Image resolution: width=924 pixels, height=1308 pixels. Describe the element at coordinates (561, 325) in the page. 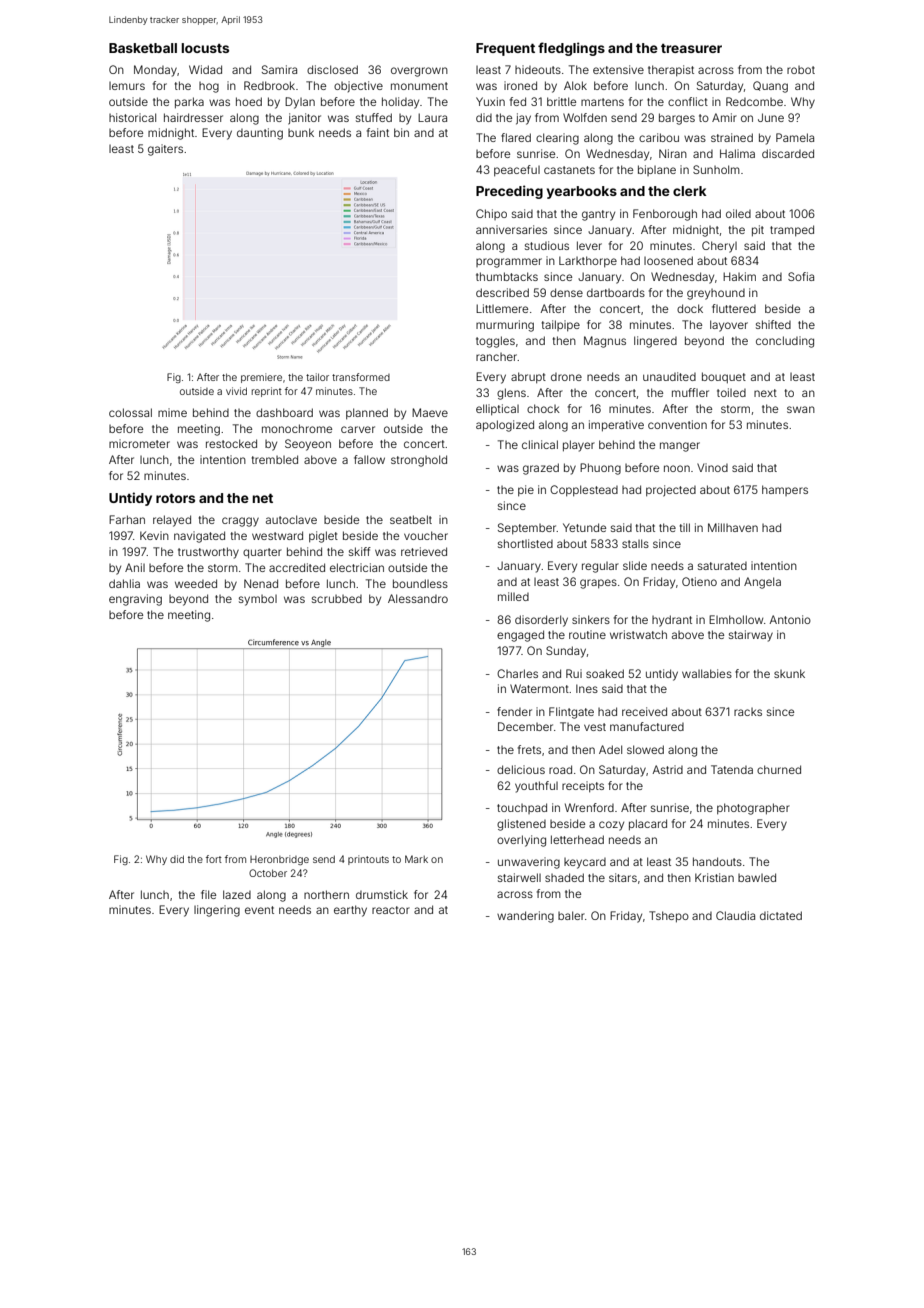

I see `tailpipe` at that location.
